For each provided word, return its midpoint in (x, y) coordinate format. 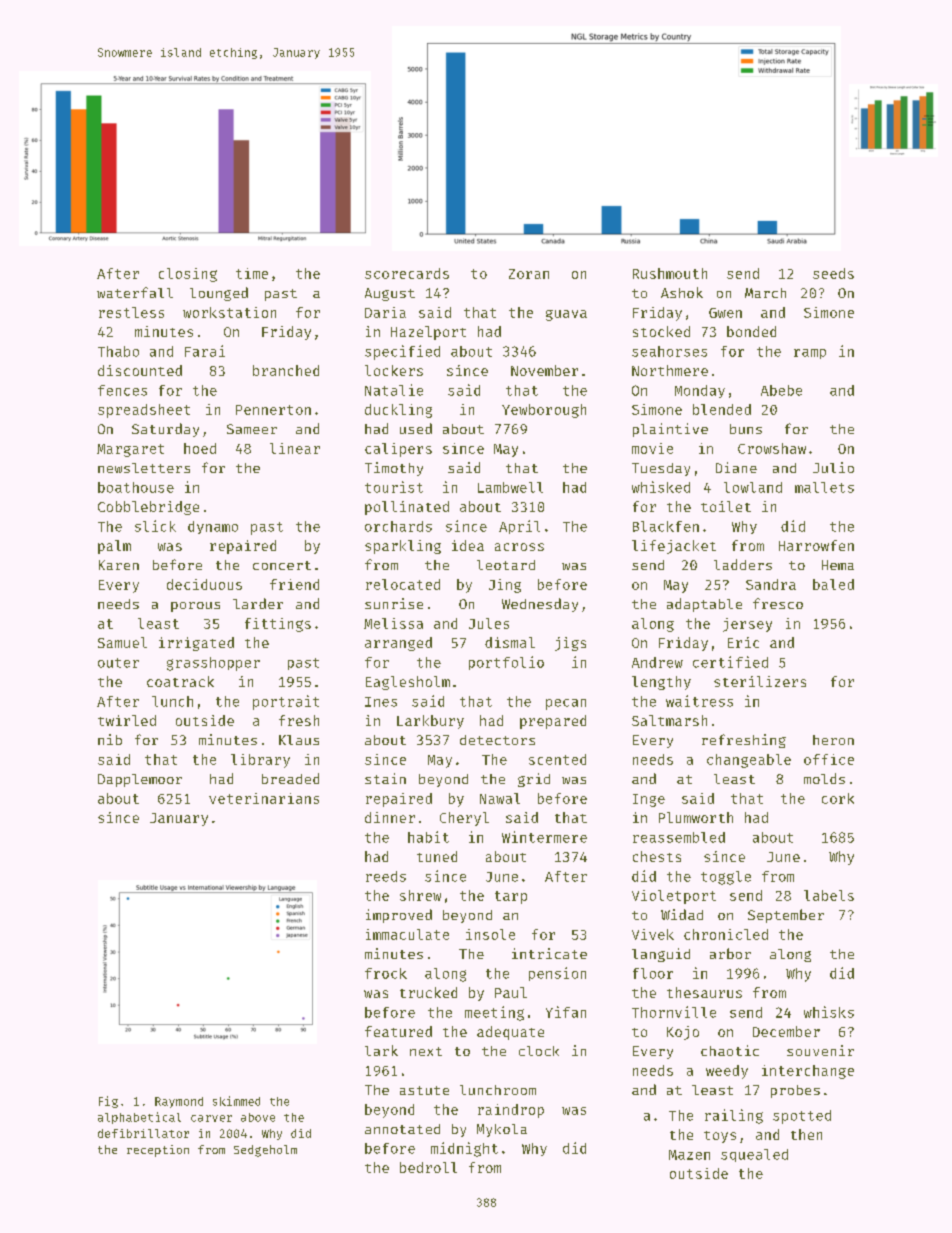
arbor (730, 953)
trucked (428, 992)
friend (294, 584)
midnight (464, 1149)
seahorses (669, 351)
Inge (649, 800)
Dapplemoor (140, 780)
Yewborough (544, 411)
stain (385, 778)
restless (131, 312)
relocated (403, 584)
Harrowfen (816, 545)
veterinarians (264, 798)
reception (158, 1151)
